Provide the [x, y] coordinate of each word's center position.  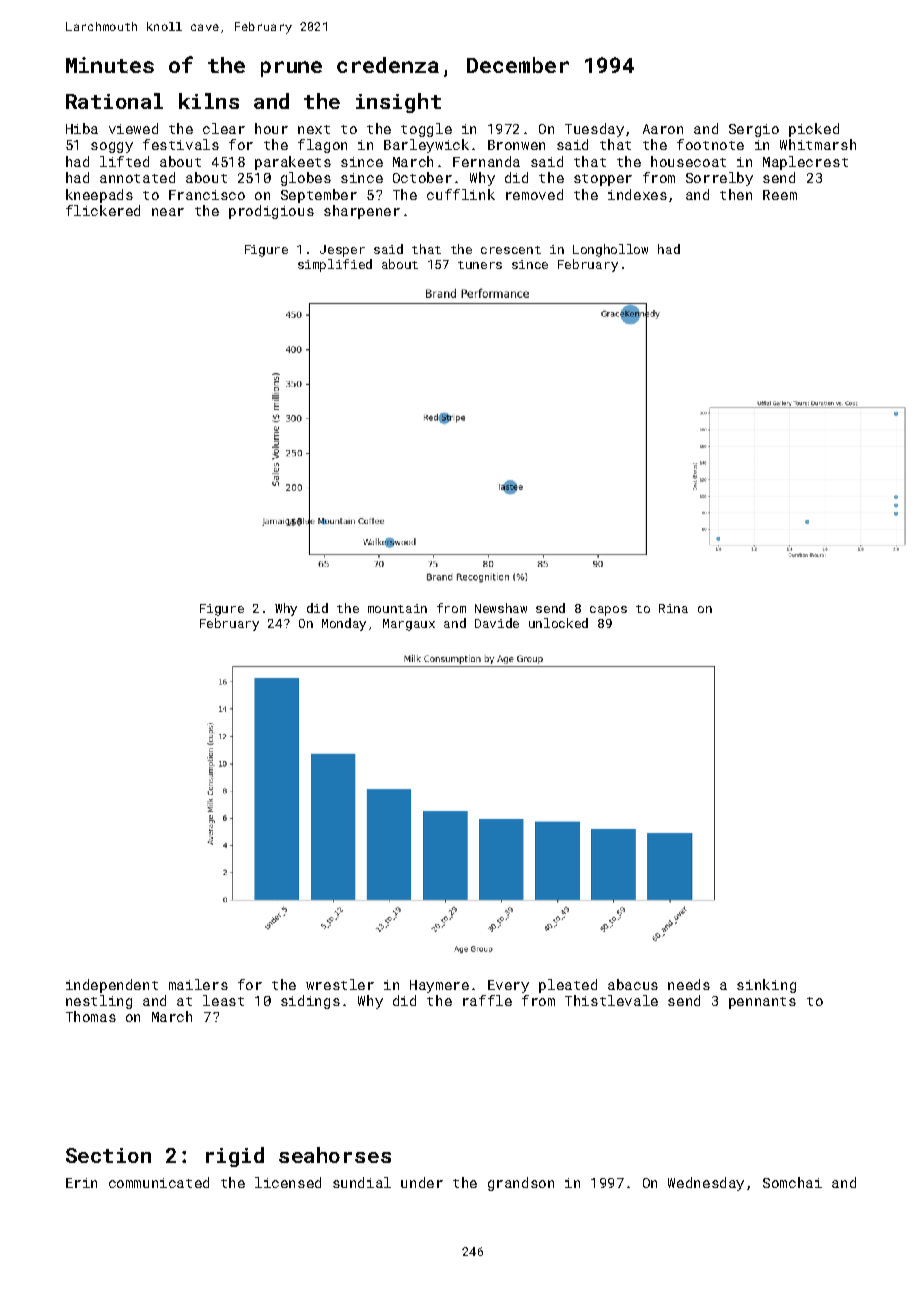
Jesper [342, 251]
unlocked [558, 623]
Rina [673, 608]
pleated [568, 986]
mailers [198, 984]
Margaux [409, 625]
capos [608, 611]
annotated [137, 177]
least [223, 1000]
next [314, 129]
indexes [637, 194]
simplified [335, 265]
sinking [766, 986]
